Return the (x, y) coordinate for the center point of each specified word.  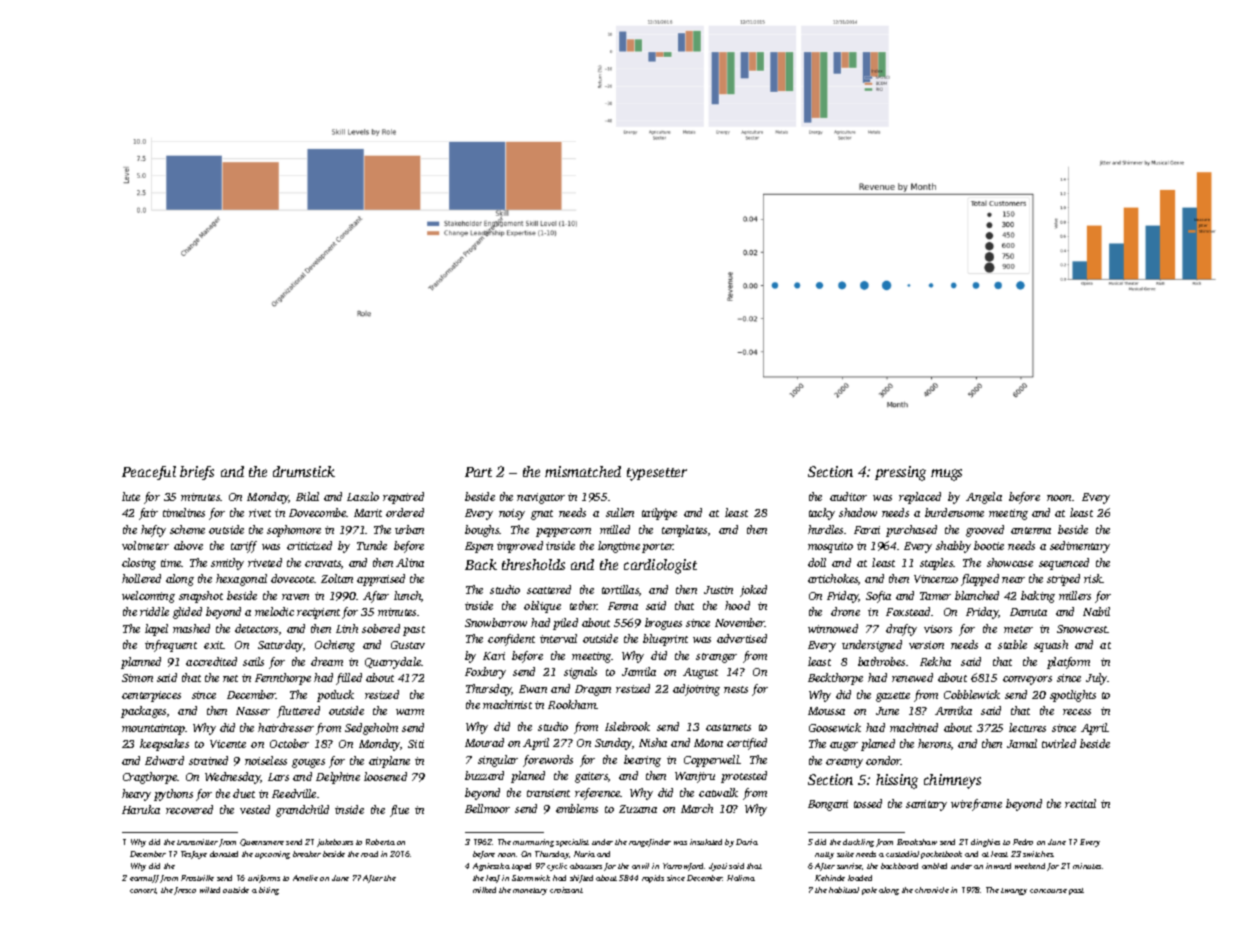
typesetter (657, 474)
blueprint (665, 640)
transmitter (197, 842)
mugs (946, 475)
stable (1012, 644)
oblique (542, 607)
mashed (191, 628)
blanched (977, 595)
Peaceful (149, 473)
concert (143, 891)
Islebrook (627, 726)
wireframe (976, 805)
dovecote (293, 578)
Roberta (380, 842)
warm (410, 712)
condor (883, 760)
